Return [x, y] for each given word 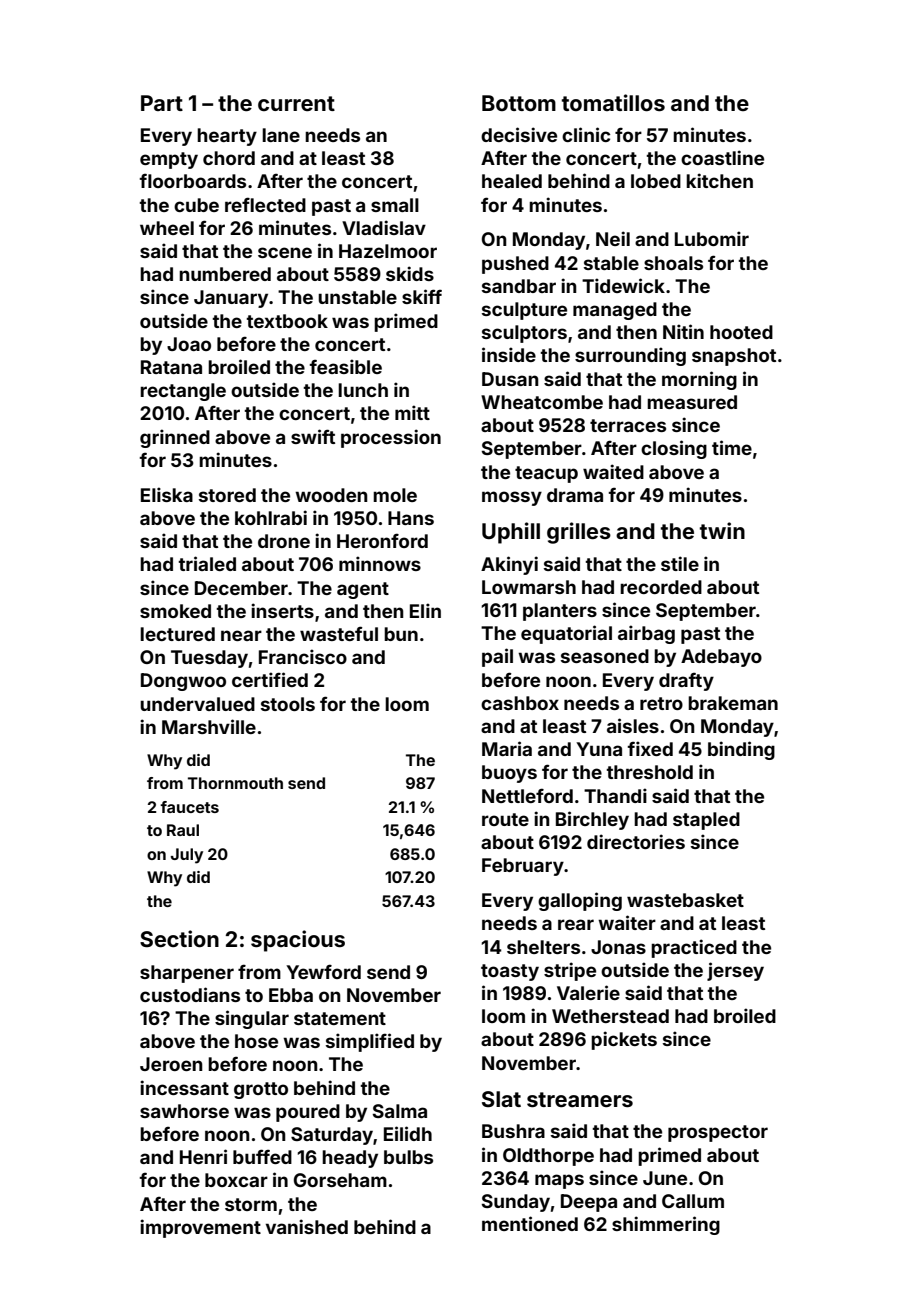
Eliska [167, 494]
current [296, 103]
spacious [298, 941]
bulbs [408, 1157]
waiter [627, 922]
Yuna [599, 749]
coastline [722, 157]
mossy [512, 498]
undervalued [197, 704]
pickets [624, 1040]
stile [680, 563]
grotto [261, 1090]
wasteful [339, 633]
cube [196, 205]
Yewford [323, 971]
